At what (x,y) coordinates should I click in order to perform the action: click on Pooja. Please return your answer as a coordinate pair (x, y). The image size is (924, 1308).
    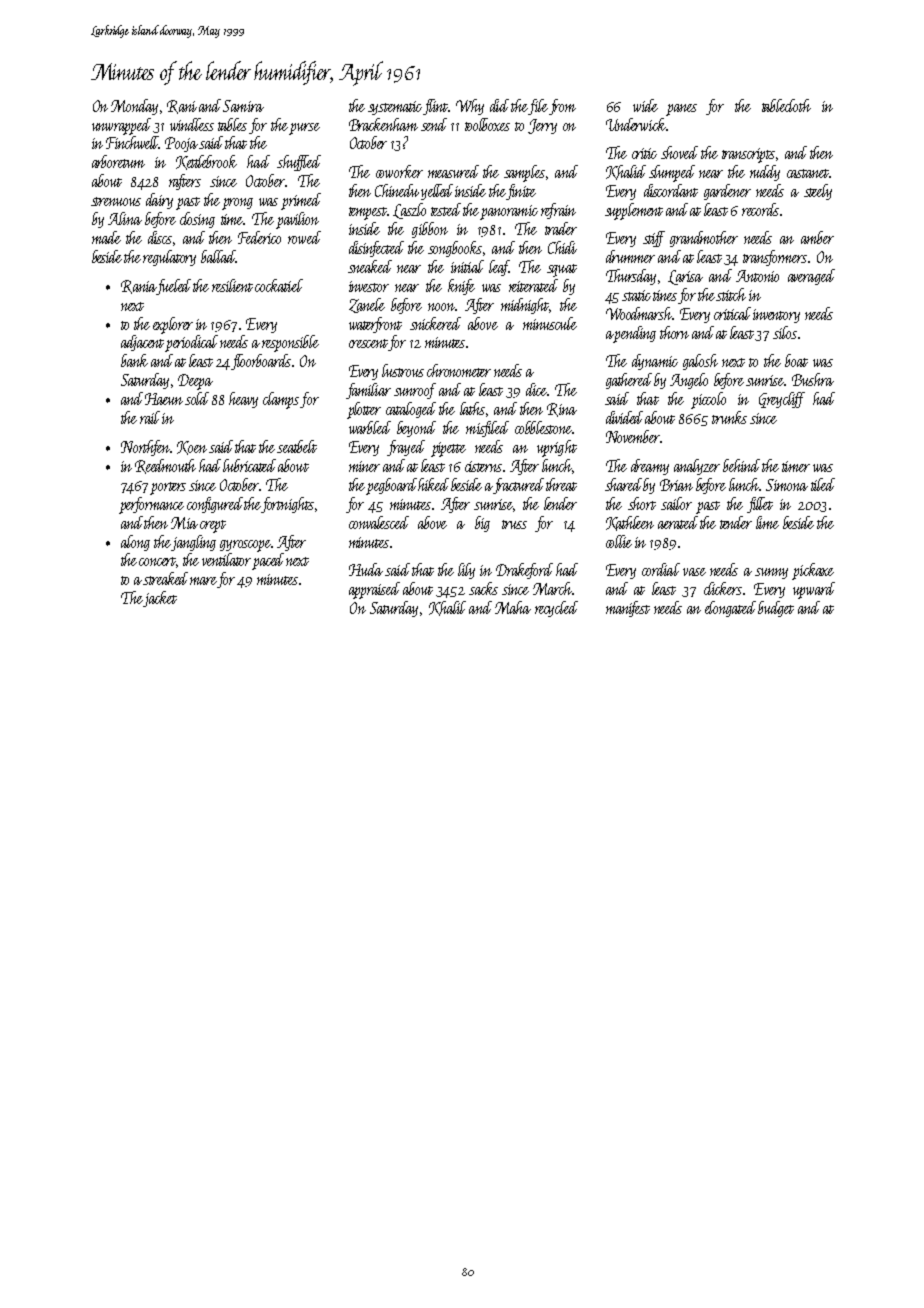
    Looking at the image, I should click on (181, 144).
